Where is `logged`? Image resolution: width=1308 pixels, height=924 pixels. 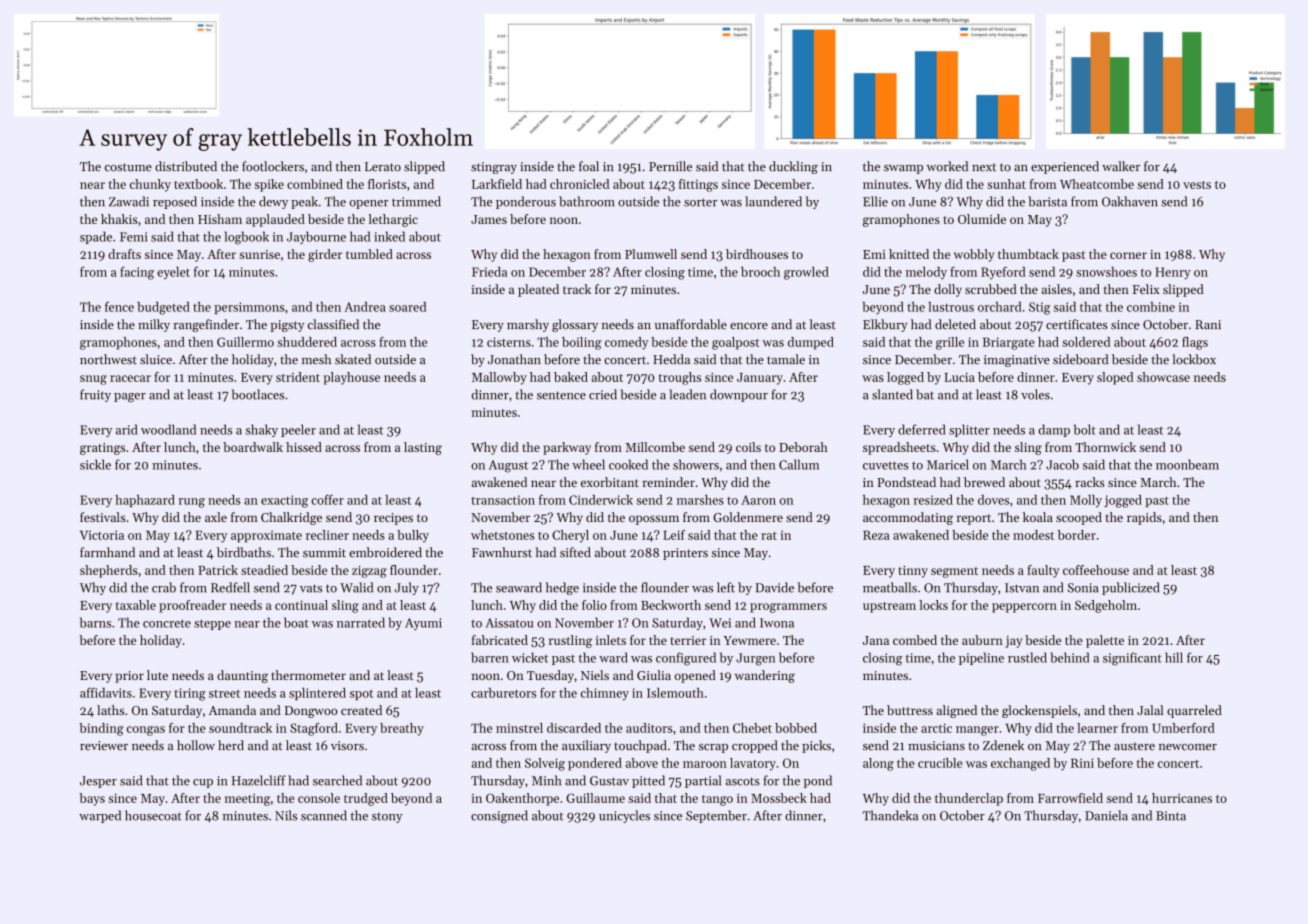 logged is located at coordinates (905, 378).
